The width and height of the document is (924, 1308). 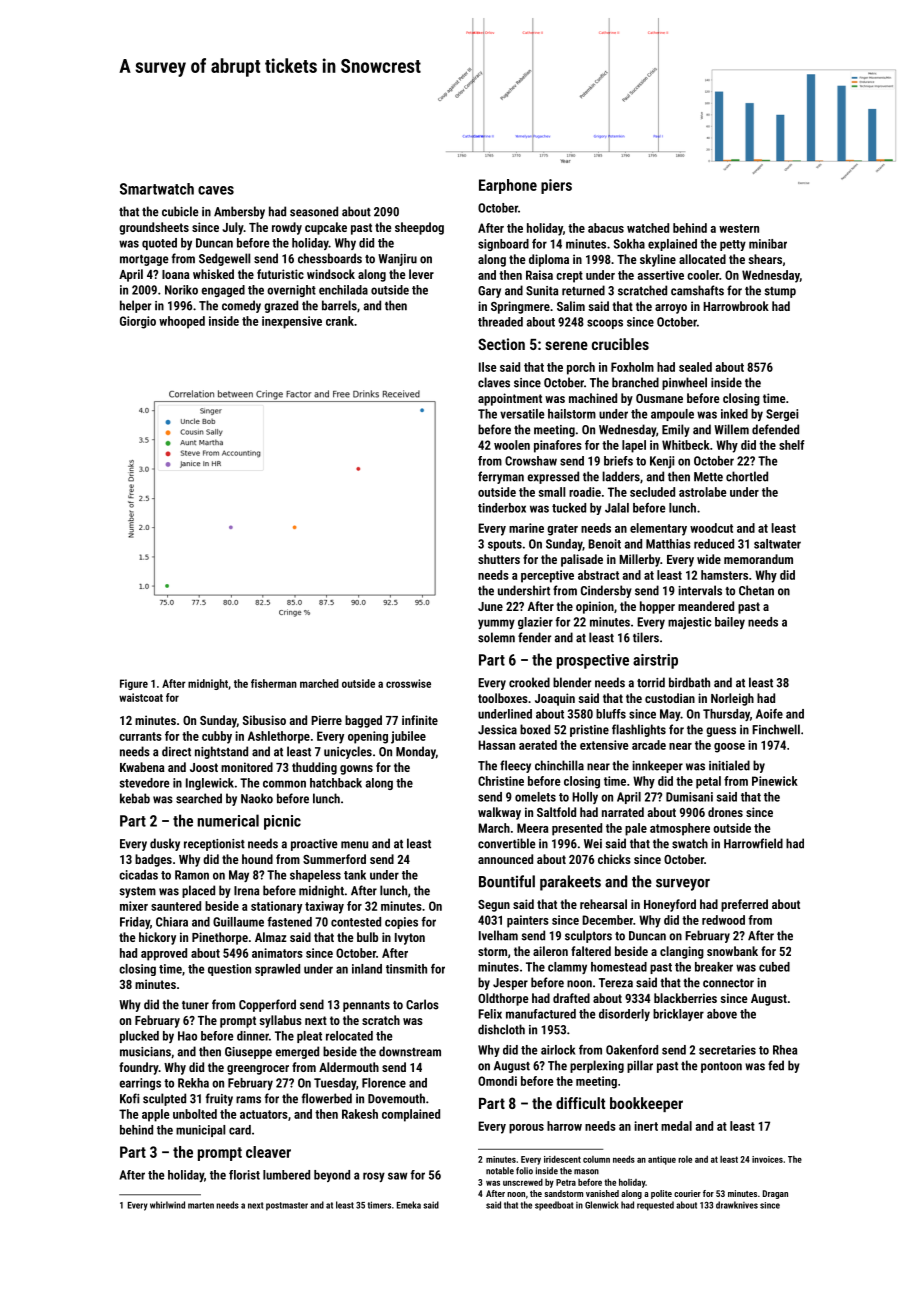 What do you see at coordinates (526, 1129) in the document?
I see `porous` at bounding box center [526, 1129].
